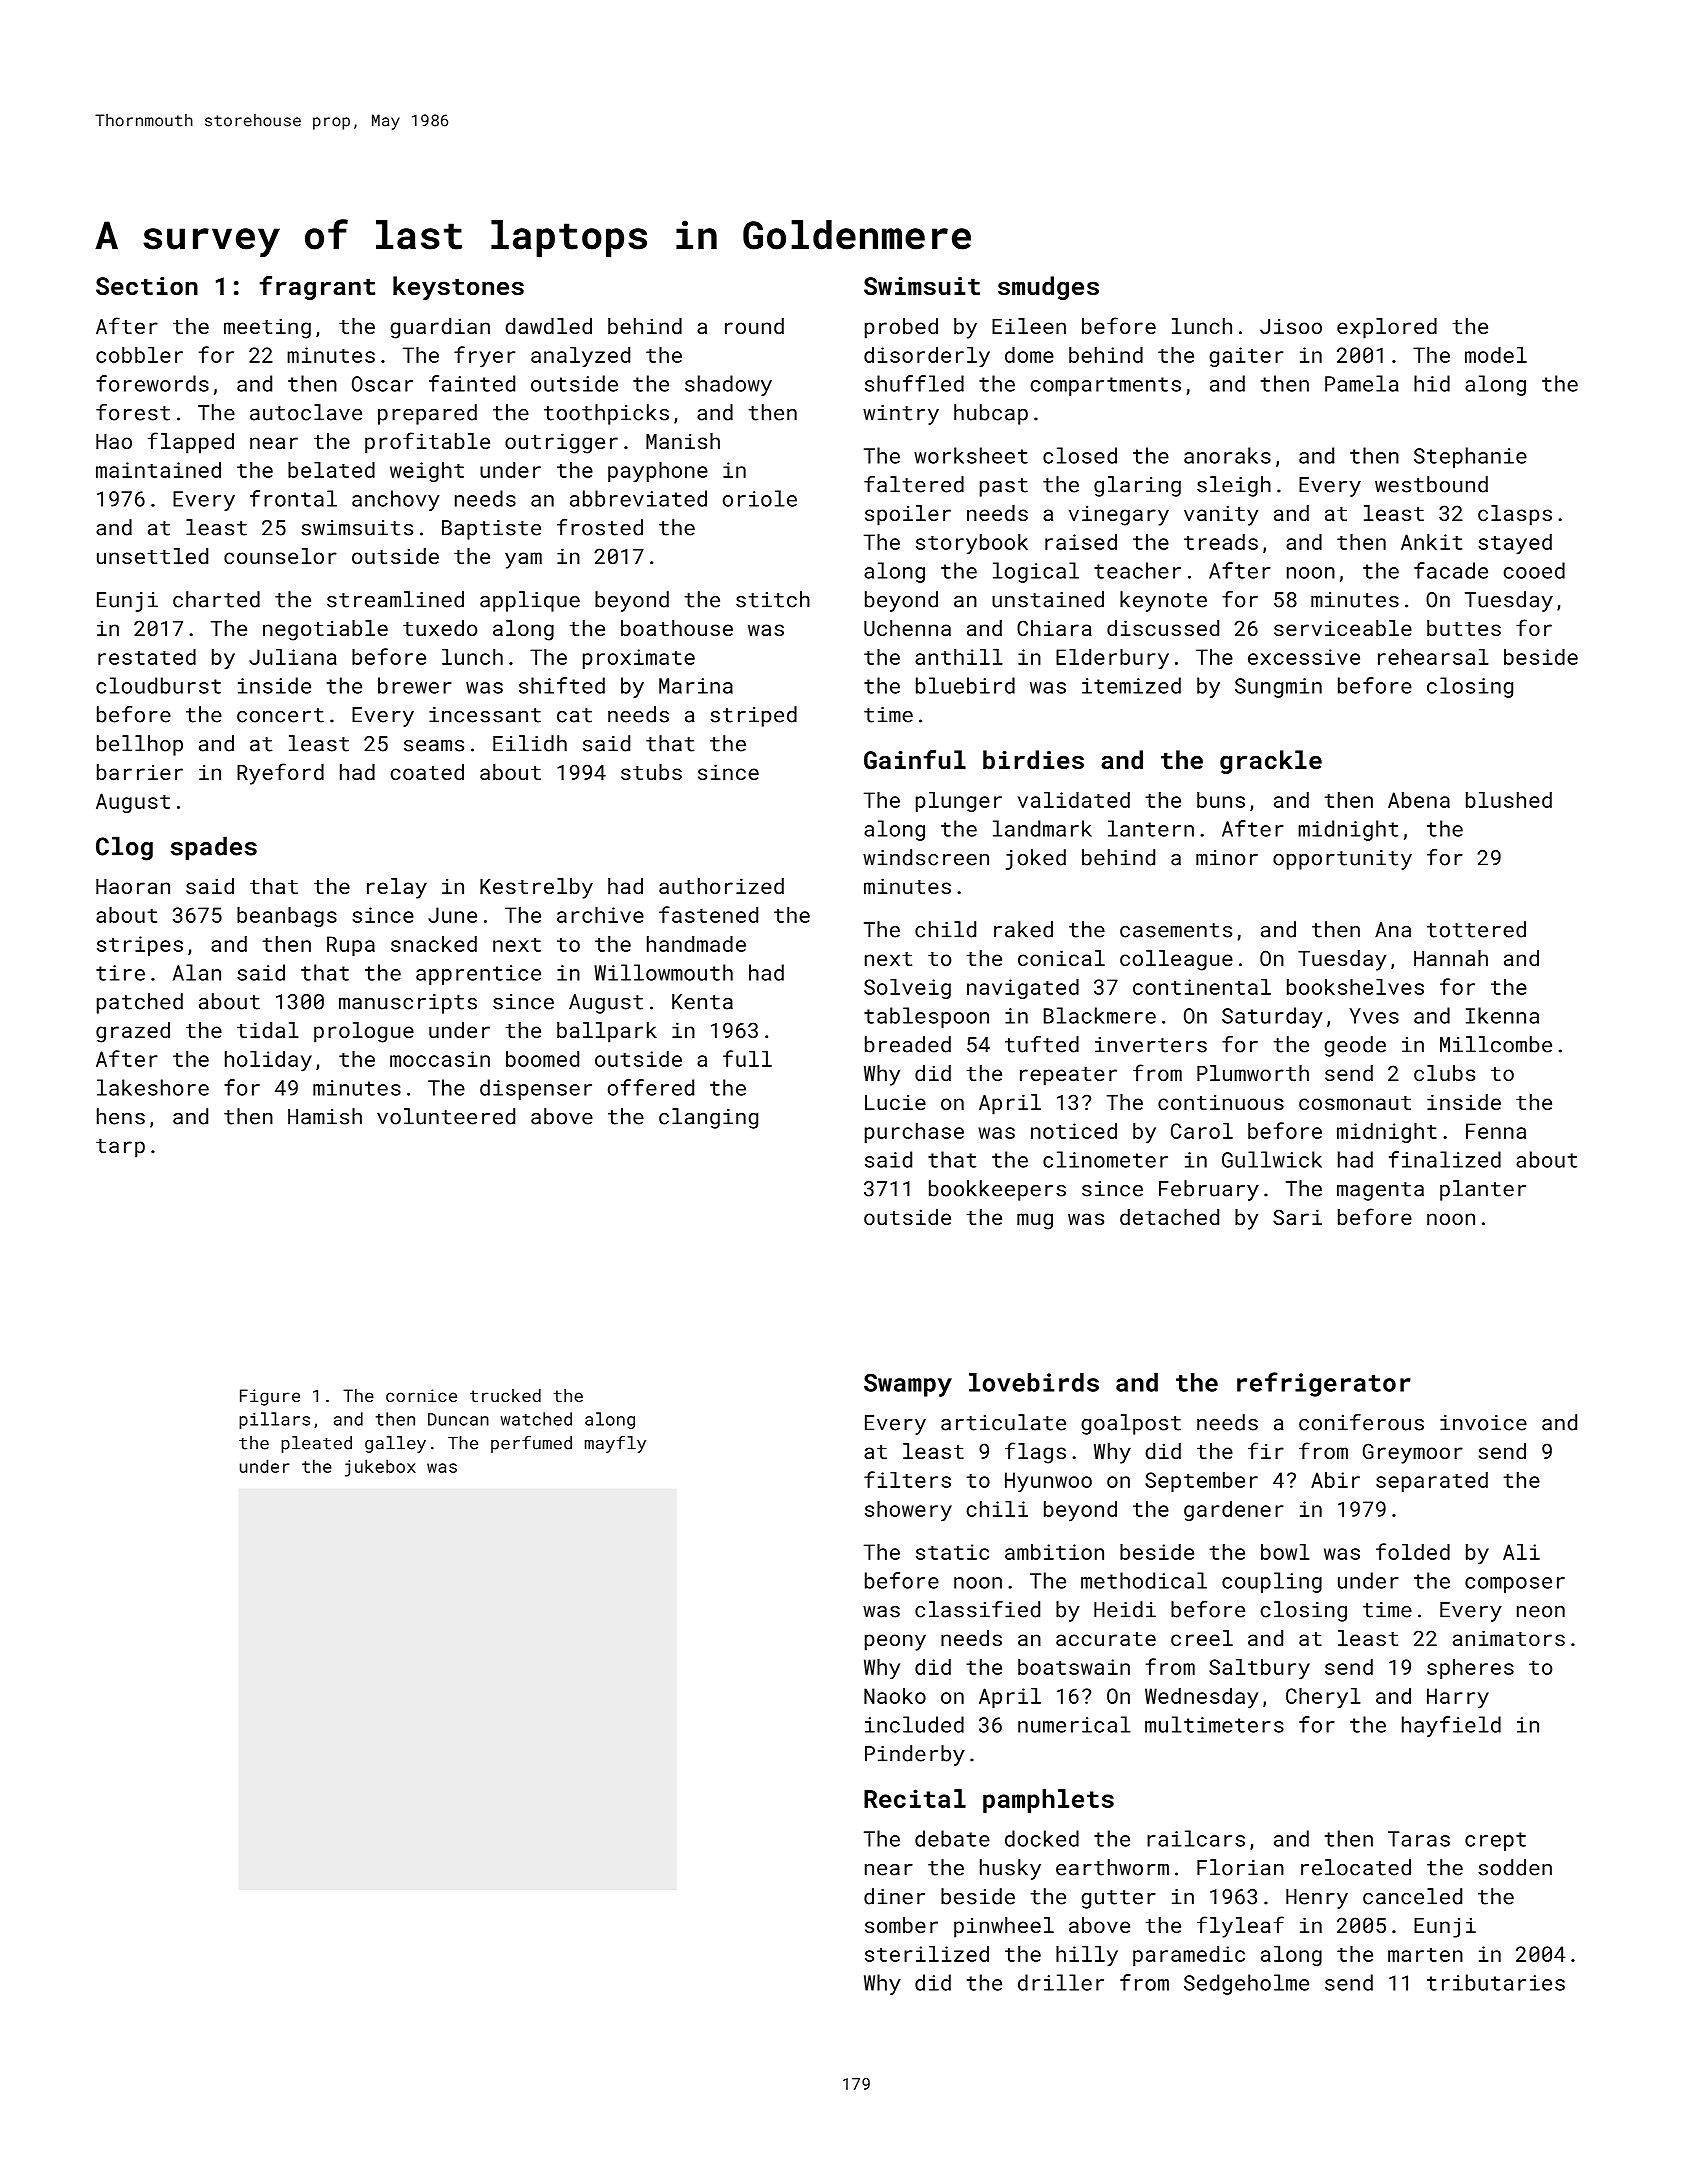 The height and width of the screenshot is (2178, 1683). I want to click on minor, so click(1227, 858).
